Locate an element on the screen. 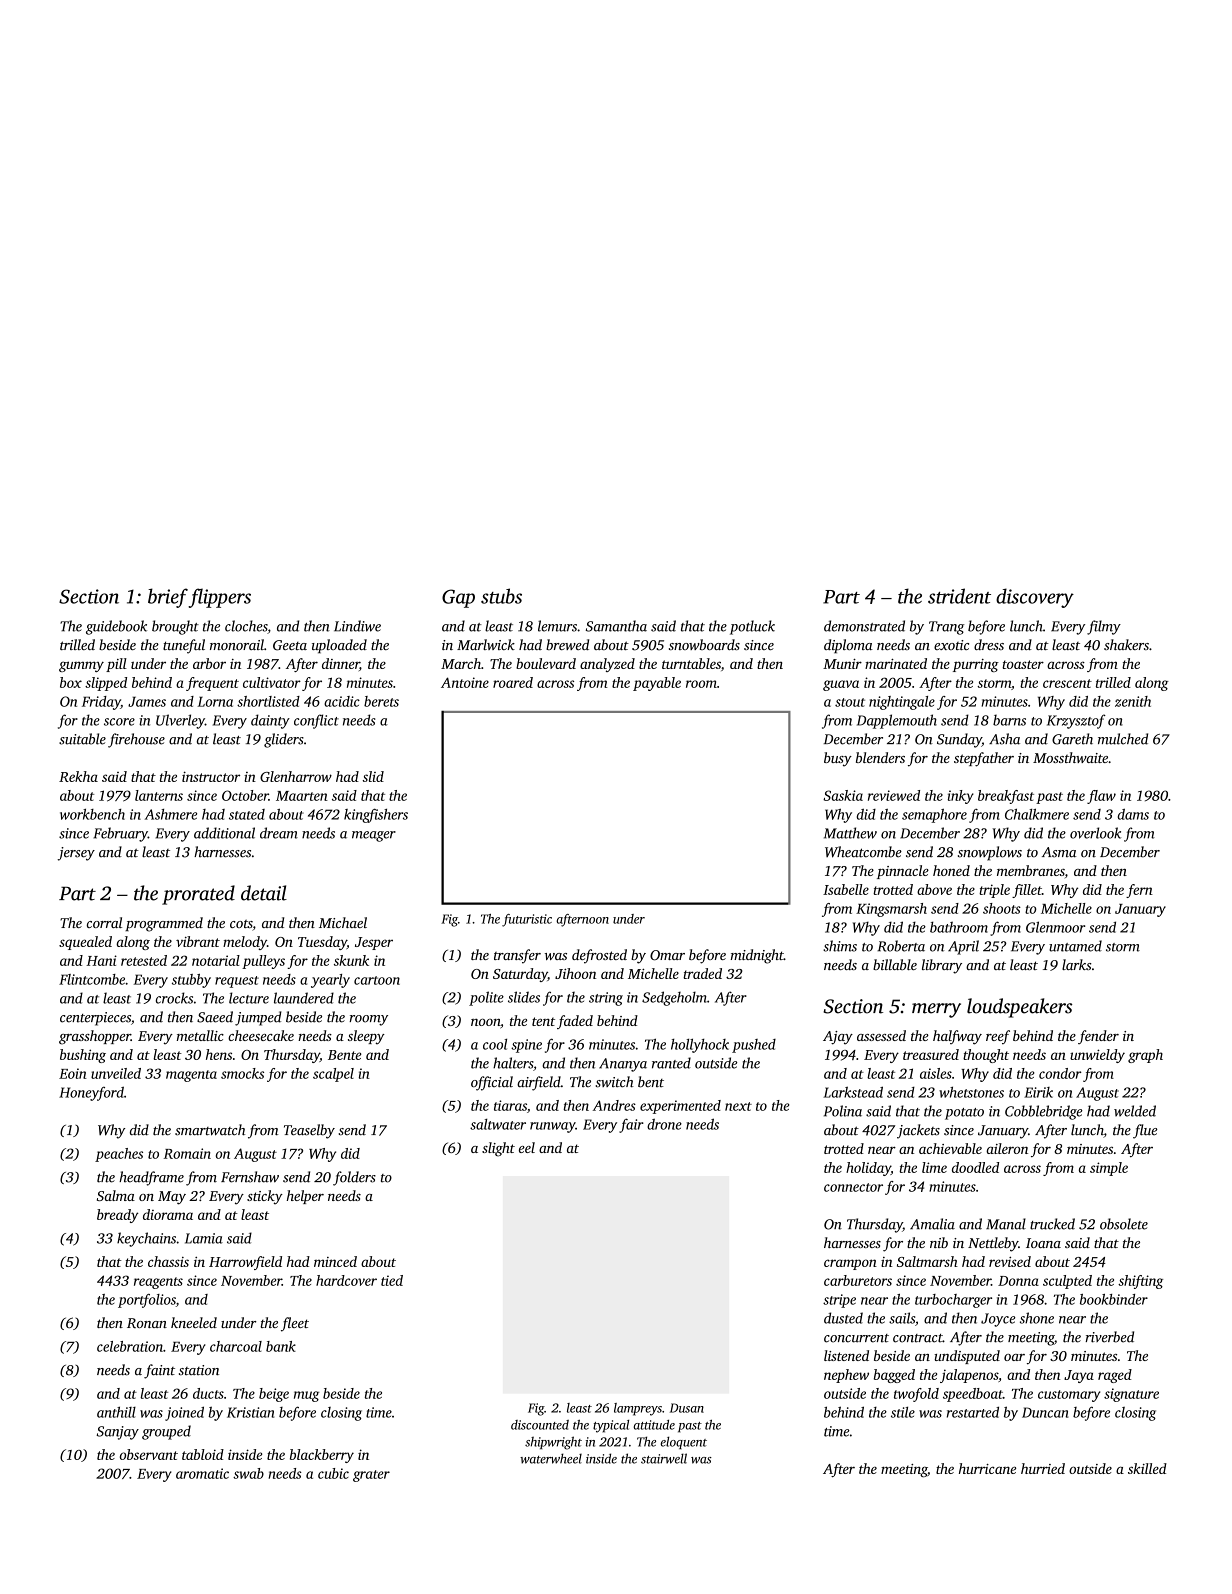  slipped is located at coordinates (106, 684).
